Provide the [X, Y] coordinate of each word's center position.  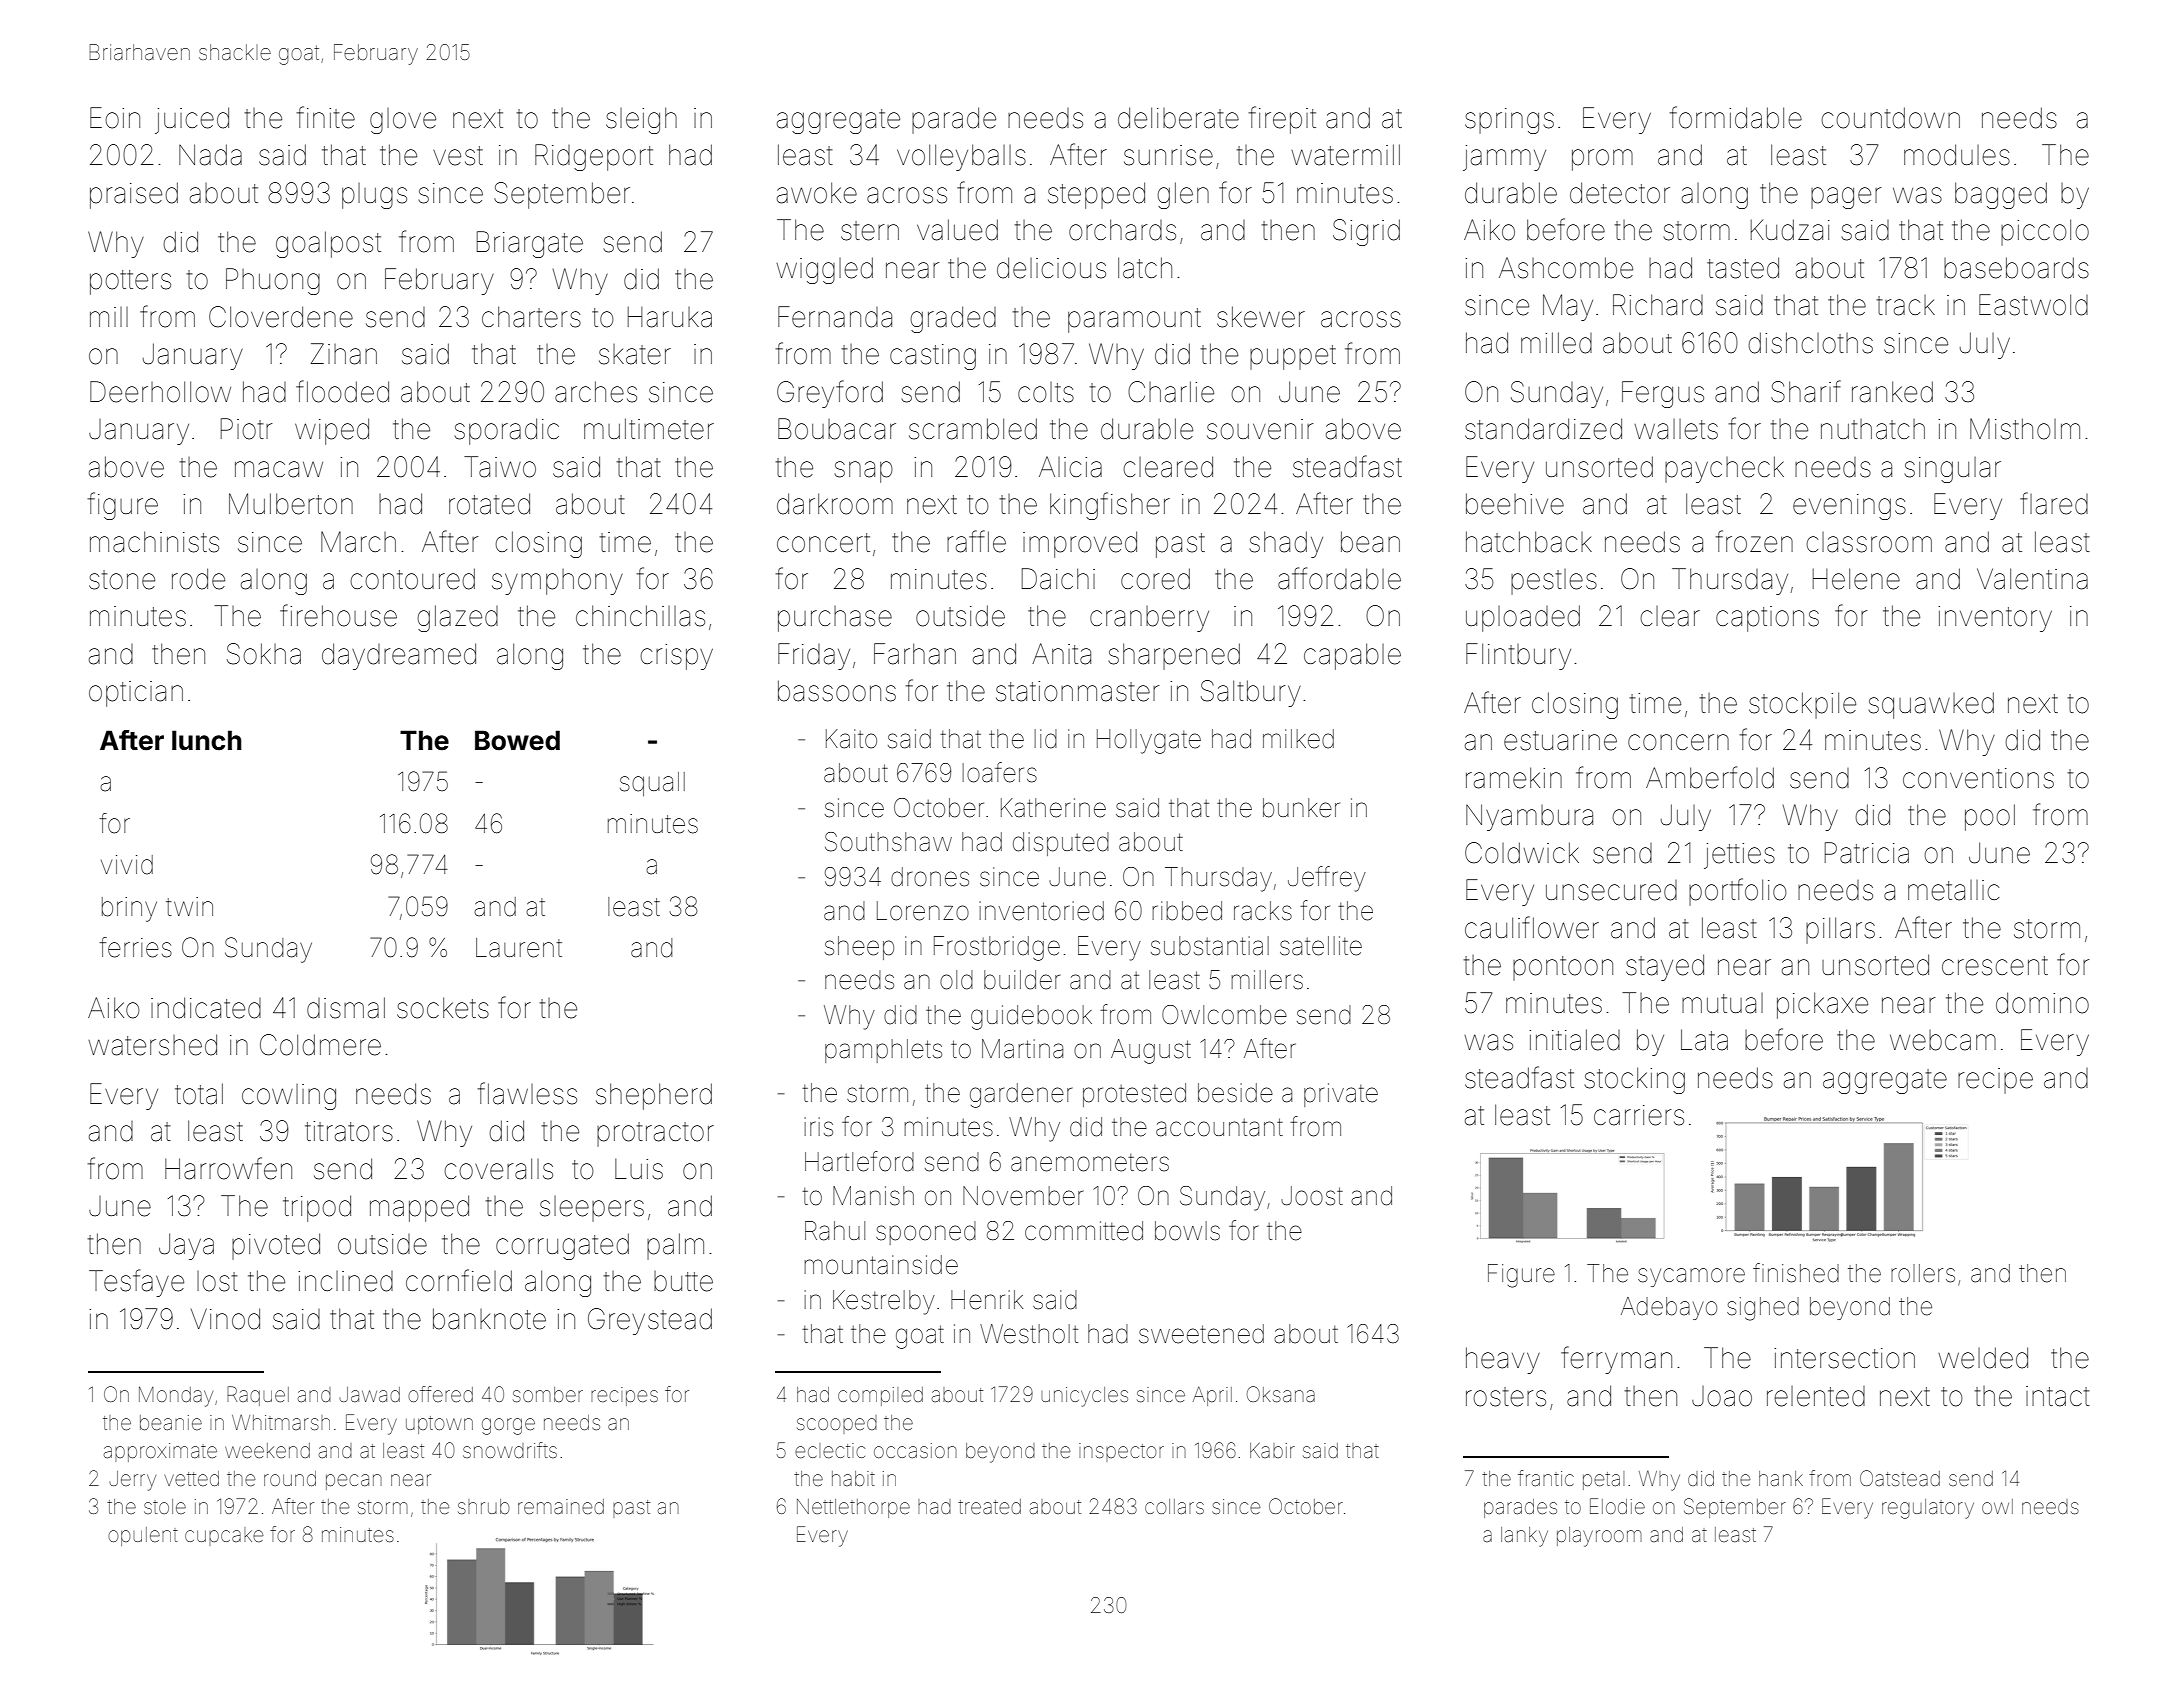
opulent [143, 1536]
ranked [1892, 392]
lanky [1524, 1537]
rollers [1923, 1273]
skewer [1261, 317]
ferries [135, 947]
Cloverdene [281, 317]
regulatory [1928, 1509]
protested [1134, 1095]
